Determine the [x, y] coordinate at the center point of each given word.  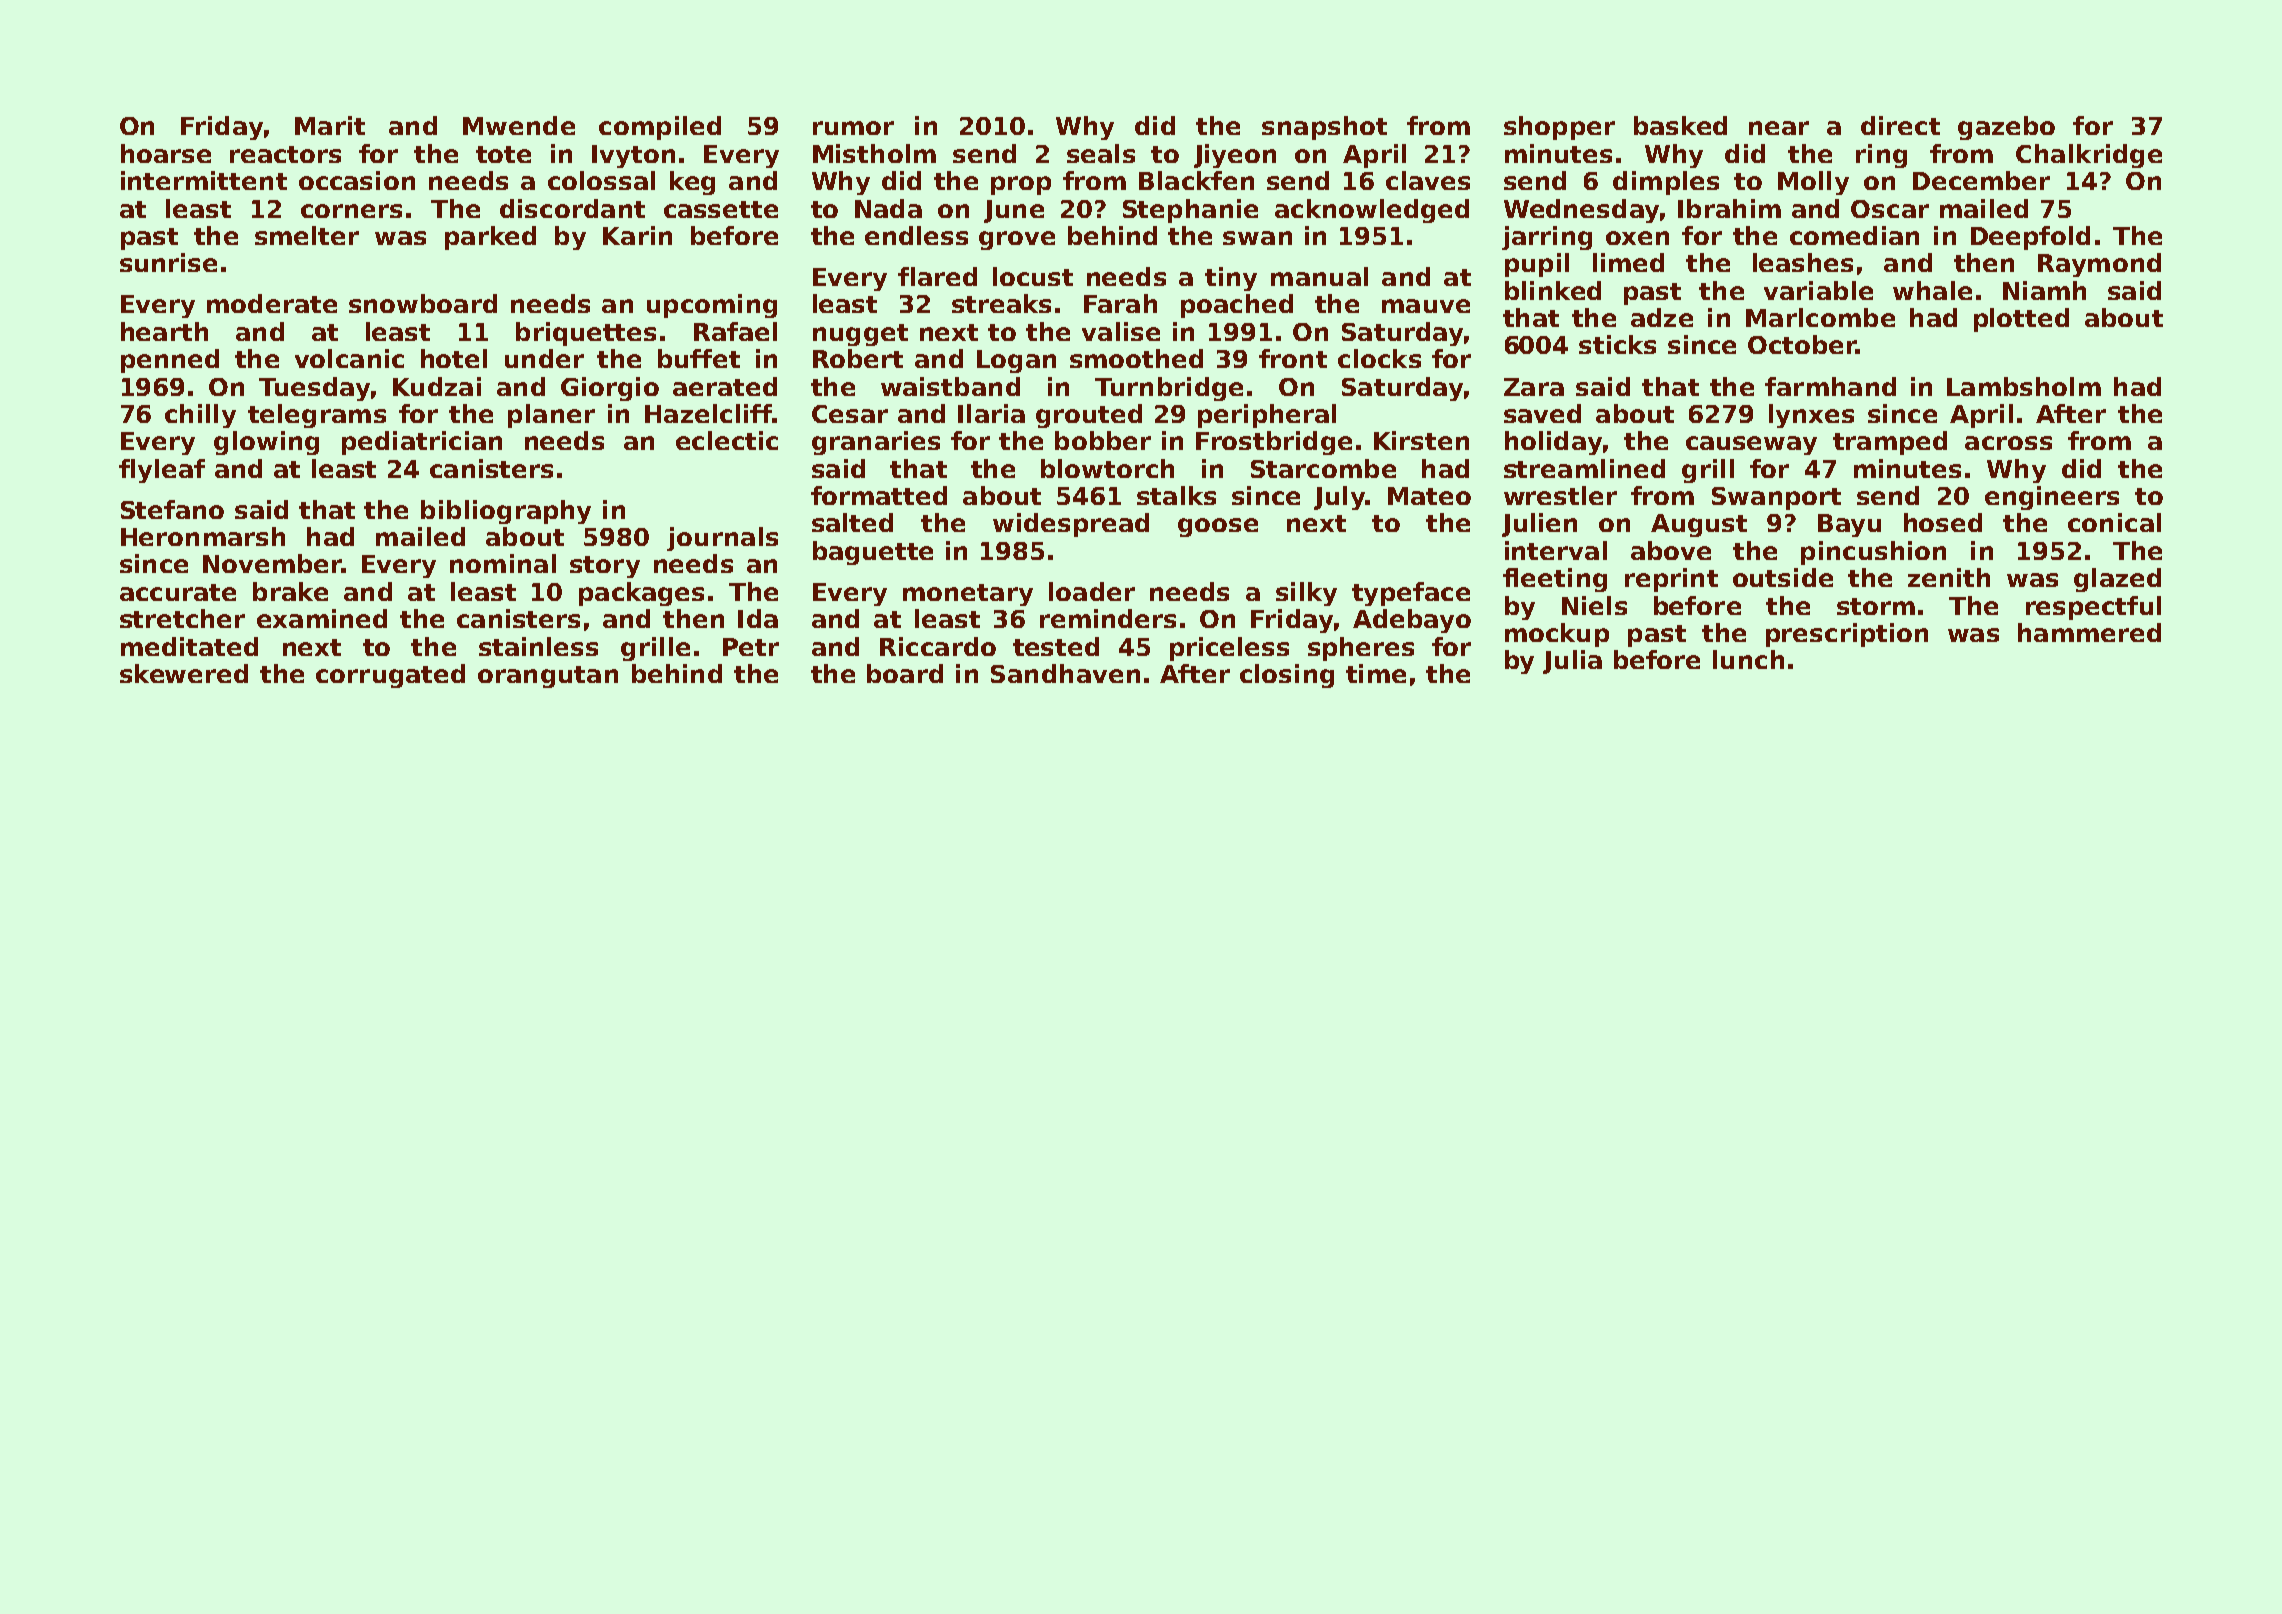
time [1376, 673]
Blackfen [1196, 180]
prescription [1847, 635]
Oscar [1890, 209]
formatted [879, 495]
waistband [950, 386]
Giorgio [610, 389]
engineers [2052, 498]
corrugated [390, 676]
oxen [1637, 238]
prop [1021, 185]
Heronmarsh [203, 536]
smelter [307, 235]
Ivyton [633, 156]
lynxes [1811, 416]
